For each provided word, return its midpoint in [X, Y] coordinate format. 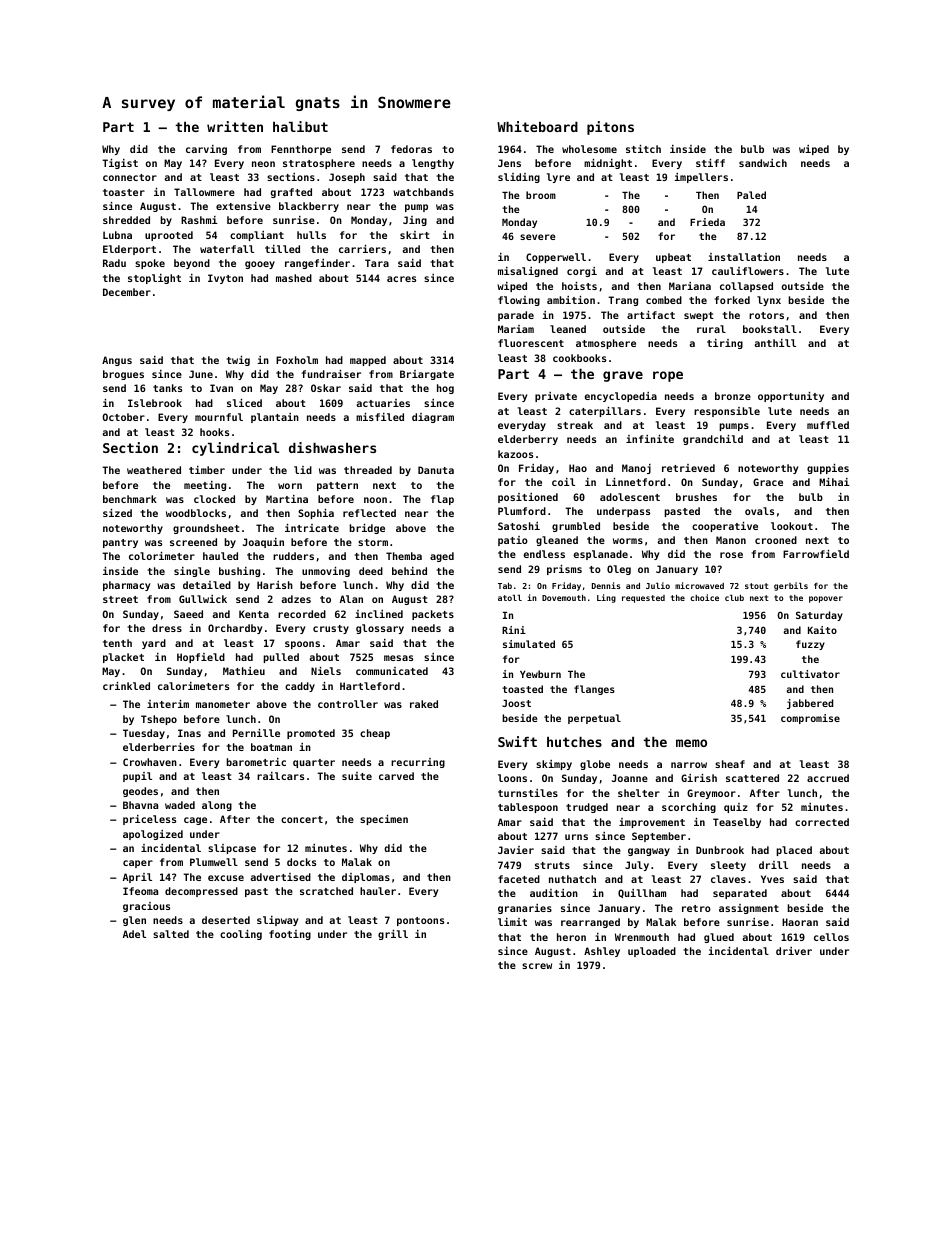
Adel [134, 934]
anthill [775, 343]
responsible [727, 412]
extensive [243, 206]
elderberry [528, 440]
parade [516, 316]
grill [393, 935]
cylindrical [235, 449]
